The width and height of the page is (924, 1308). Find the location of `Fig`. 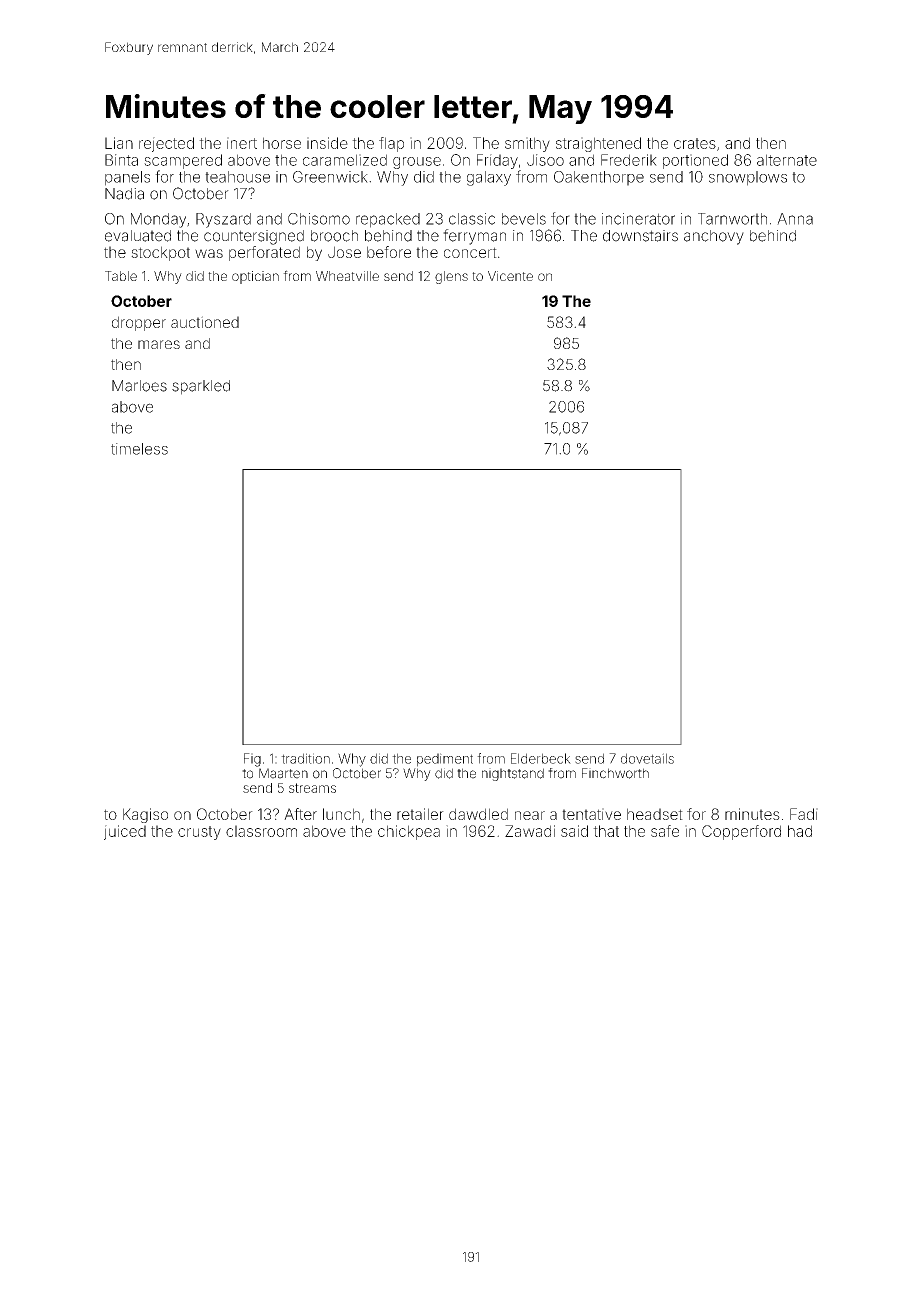

Fig is located at coordinates (252, 760).
